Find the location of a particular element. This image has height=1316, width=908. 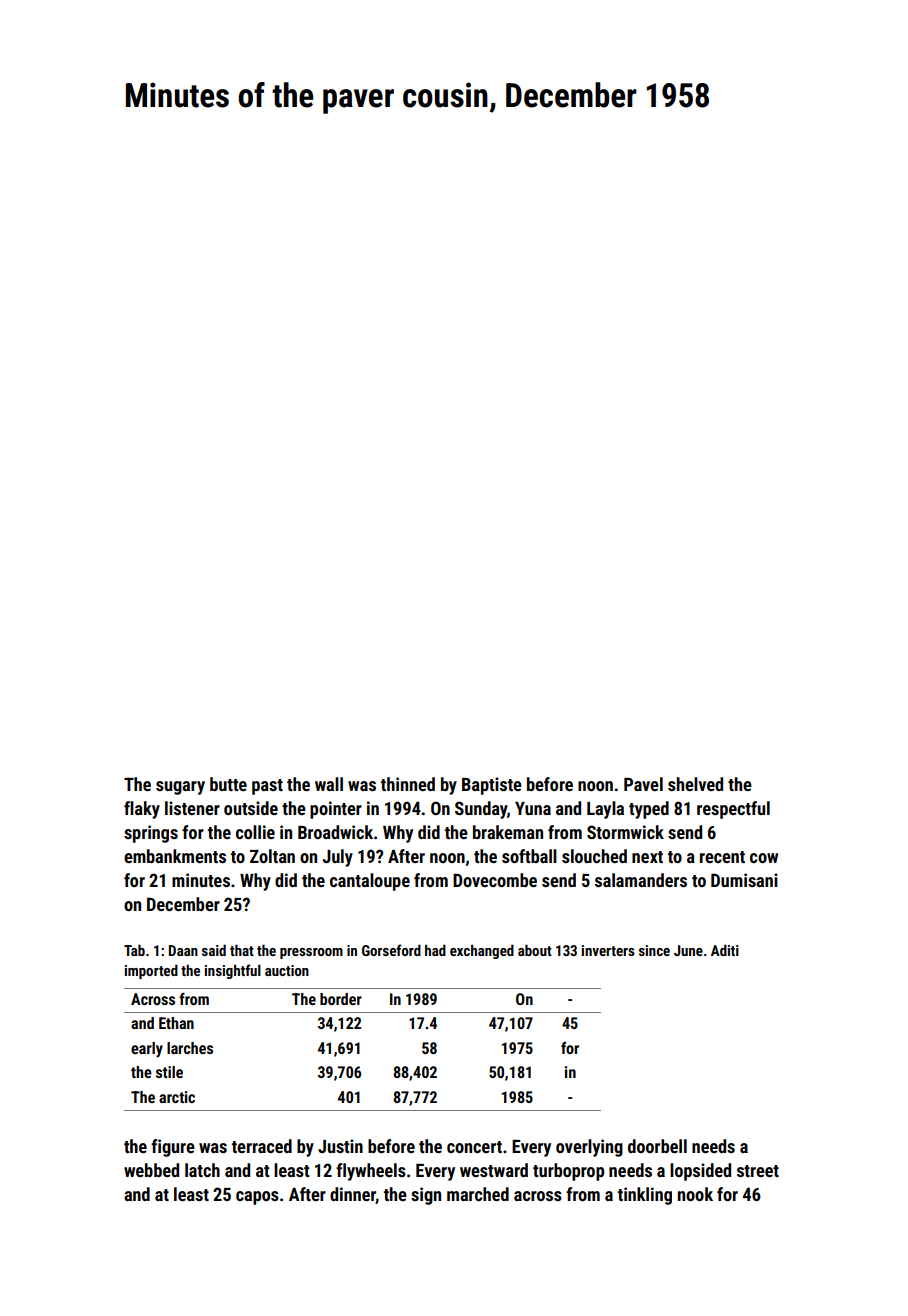

inverters is located at coordinates (608, 950).
